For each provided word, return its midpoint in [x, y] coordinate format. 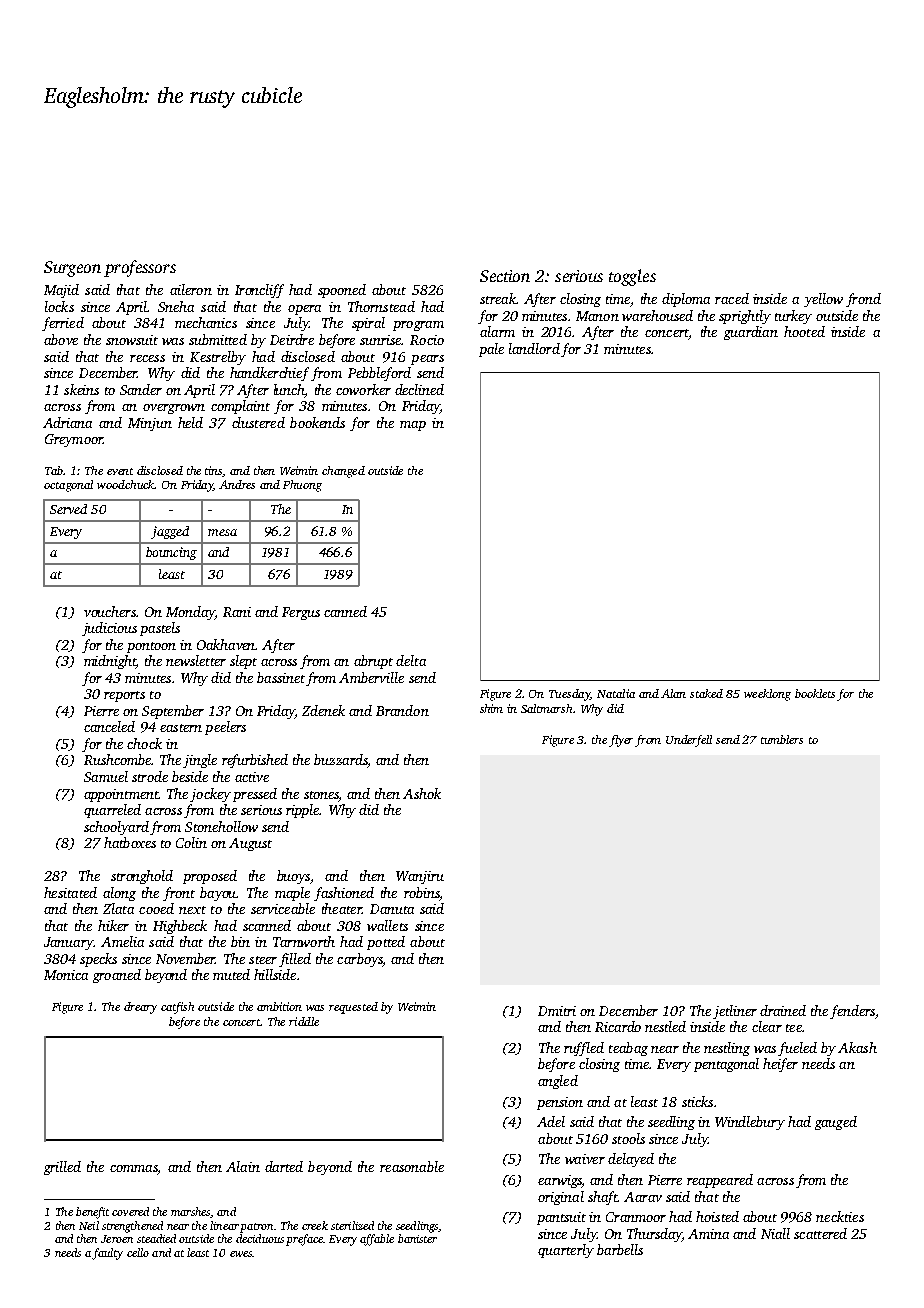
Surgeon [72, 269]
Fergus [301, 613]
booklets [815, 693]
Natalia [616, 693]
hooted [804, 331]
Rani [237, 612]
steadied [156, 1238]
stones [321, 795]
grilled [62, 1168]
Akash [857, 1047]
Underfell [689, 741]
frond [863, 300]
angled [558, 1082]
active [252, 777]
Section [505, 276]
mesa [222, 532]
